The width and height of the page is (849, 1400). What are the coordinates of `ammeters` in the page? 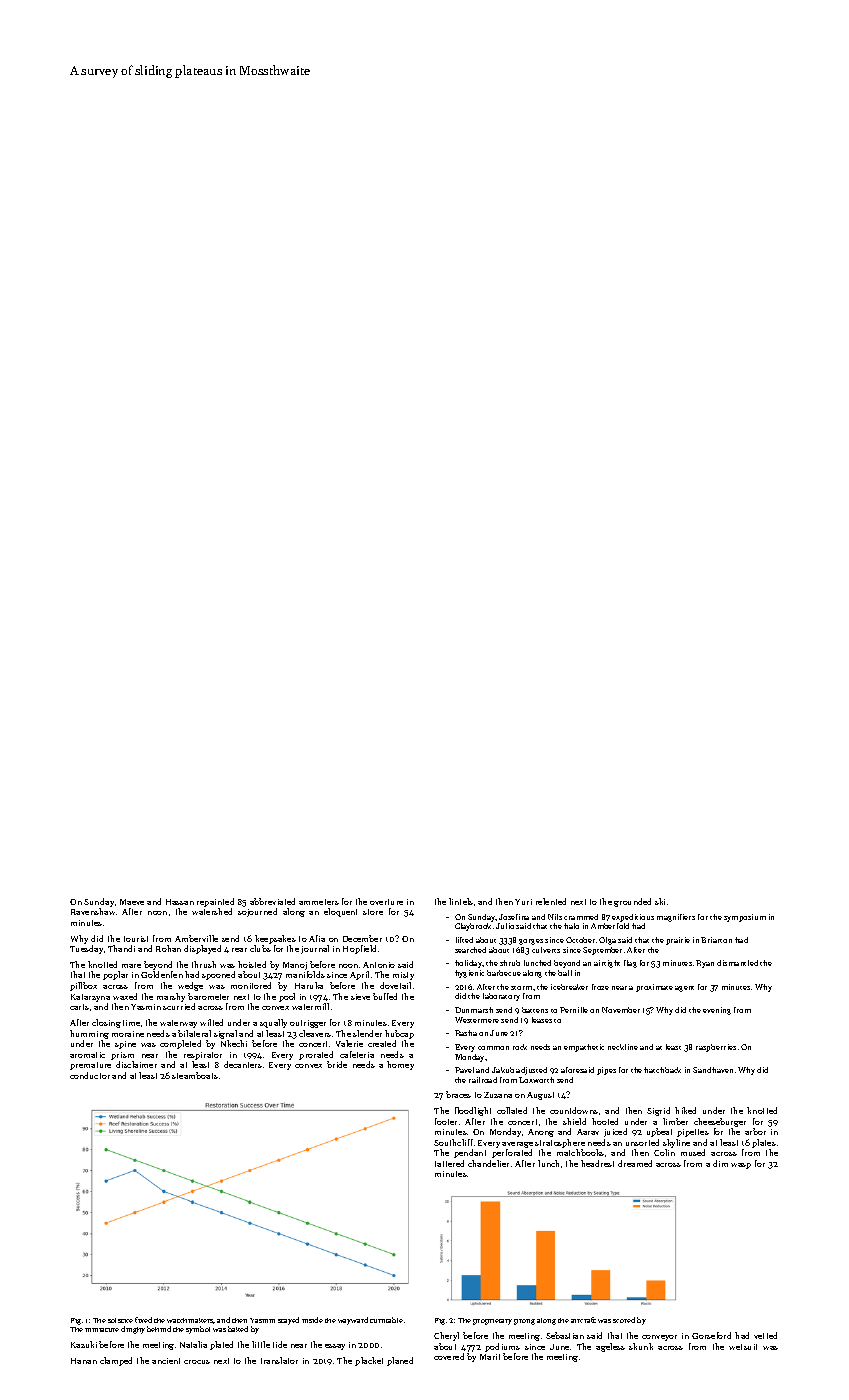 It's located at (319, 902).
